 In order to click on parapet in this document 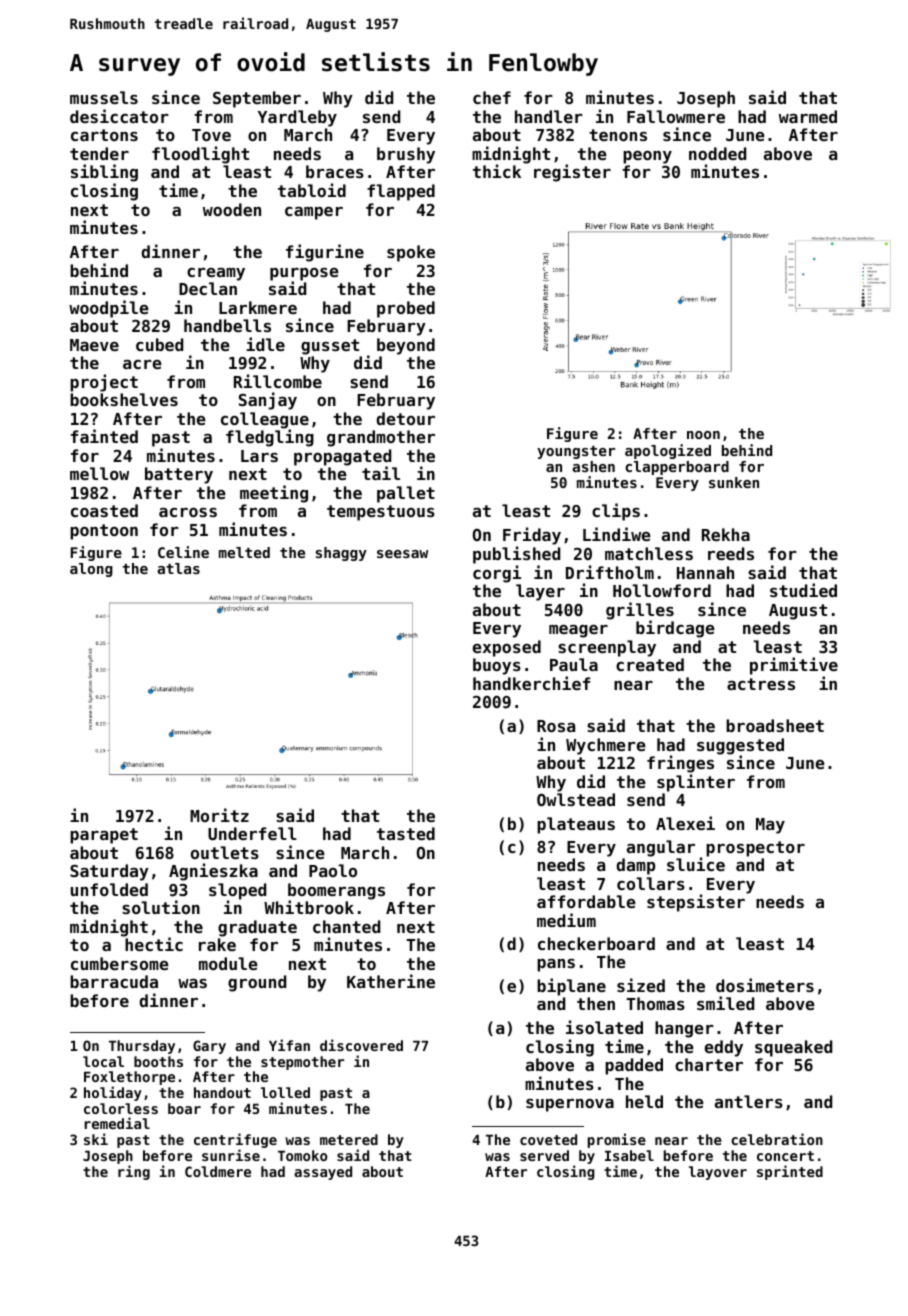, I will do `click(104, 836)`.
